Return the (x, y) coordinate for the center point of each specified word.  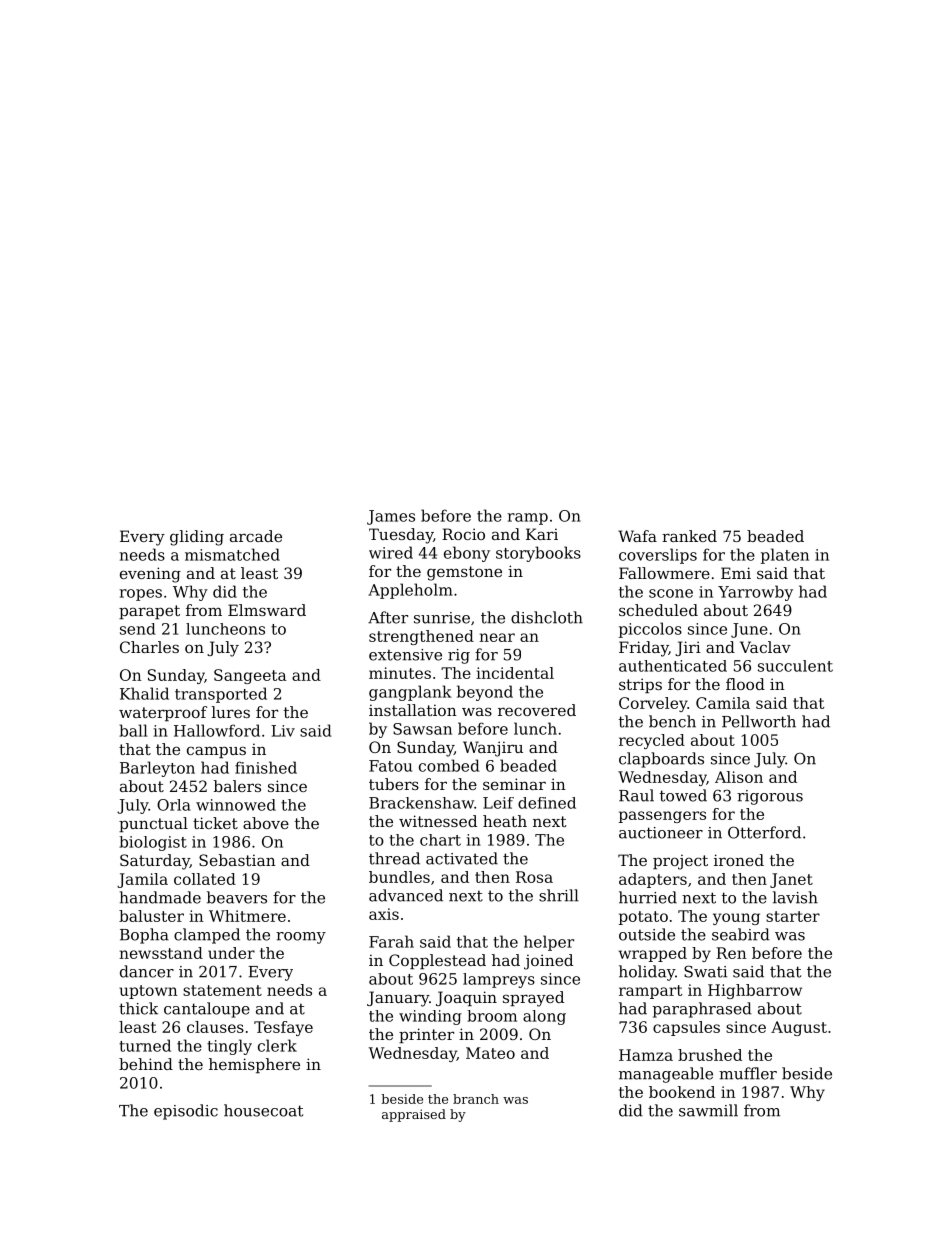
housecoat (263, 1110)
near (497, 637)
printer (426, 1035)
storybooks (538, 554)
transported (221, 695)
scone (671, 593)
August (799, 1028)
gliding (197, 538)
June (749, 630)
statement (222, 990)
